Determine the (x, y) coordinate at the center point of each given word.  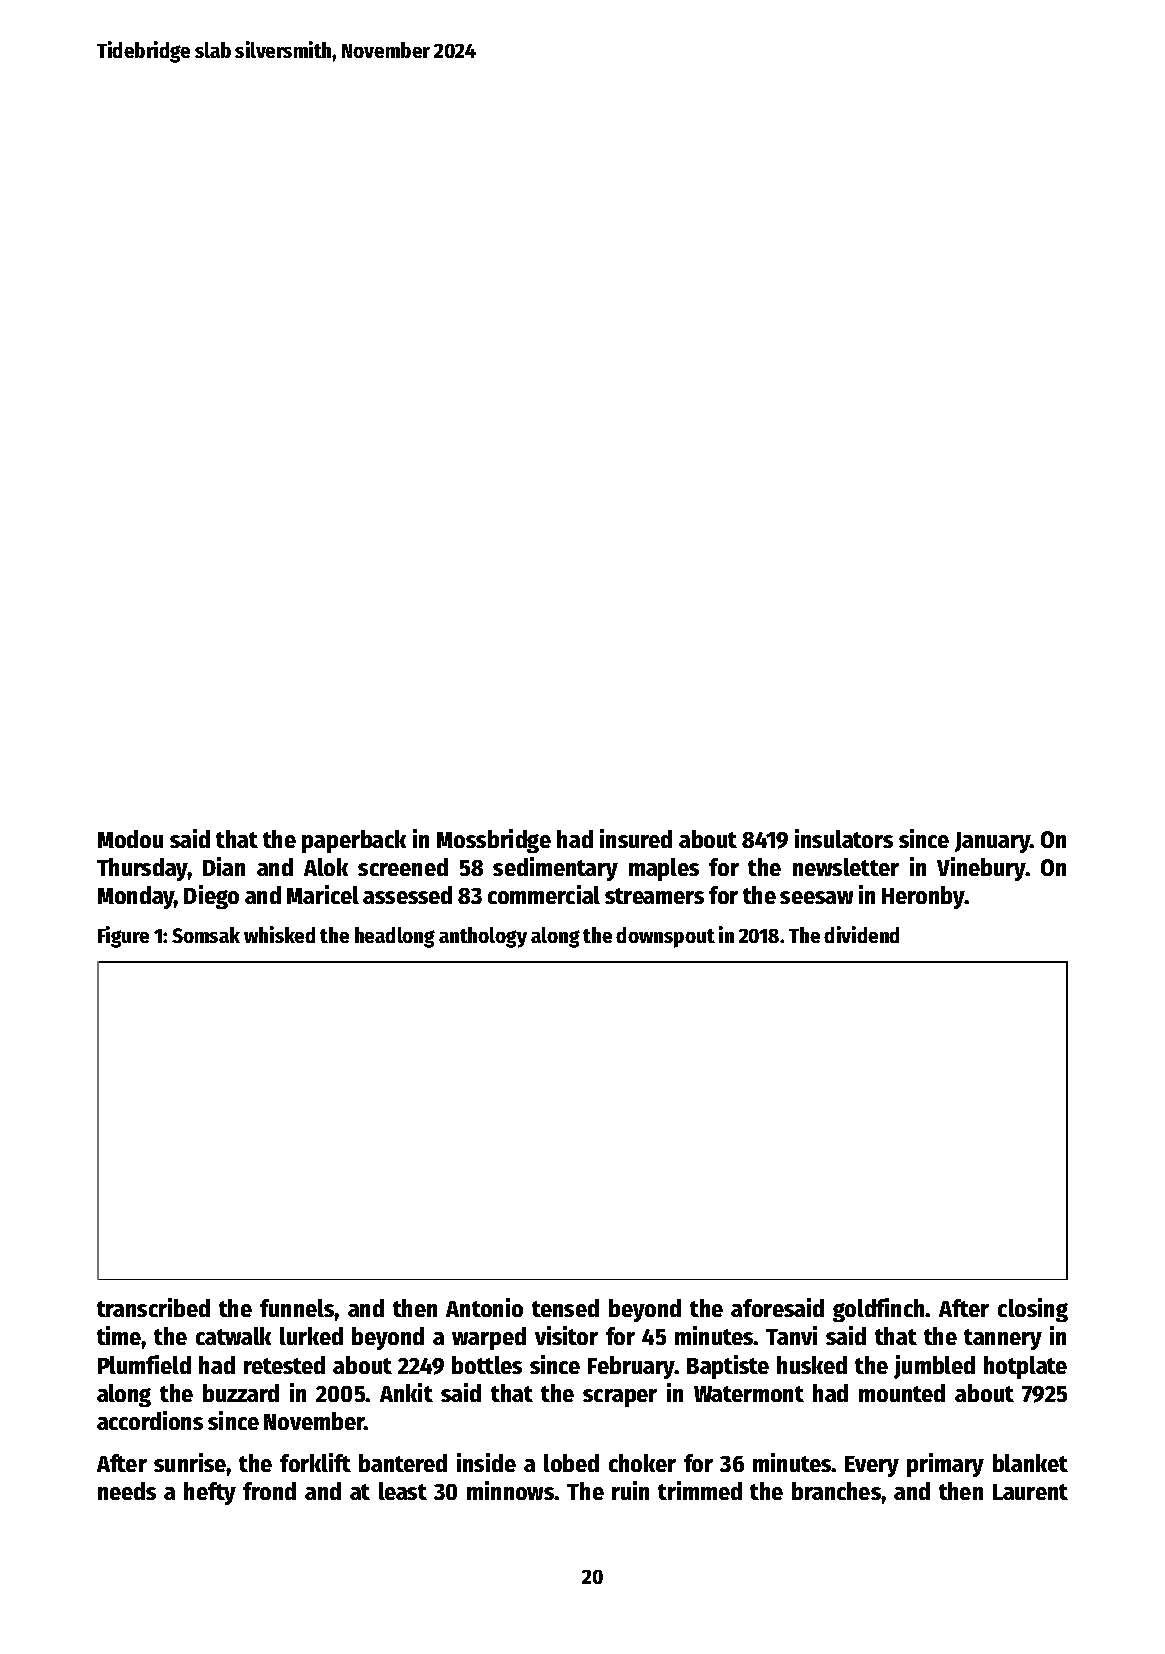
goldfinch (879, 1310)
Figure (123, 937)
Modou (130, 839)
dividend (861, 934)
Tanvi (791, 1335)
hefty (210, 1493)
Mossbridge (494, 841)
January (993, 842)
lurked (311, 1336)
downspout (665, 937)
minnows (511, 1490)
